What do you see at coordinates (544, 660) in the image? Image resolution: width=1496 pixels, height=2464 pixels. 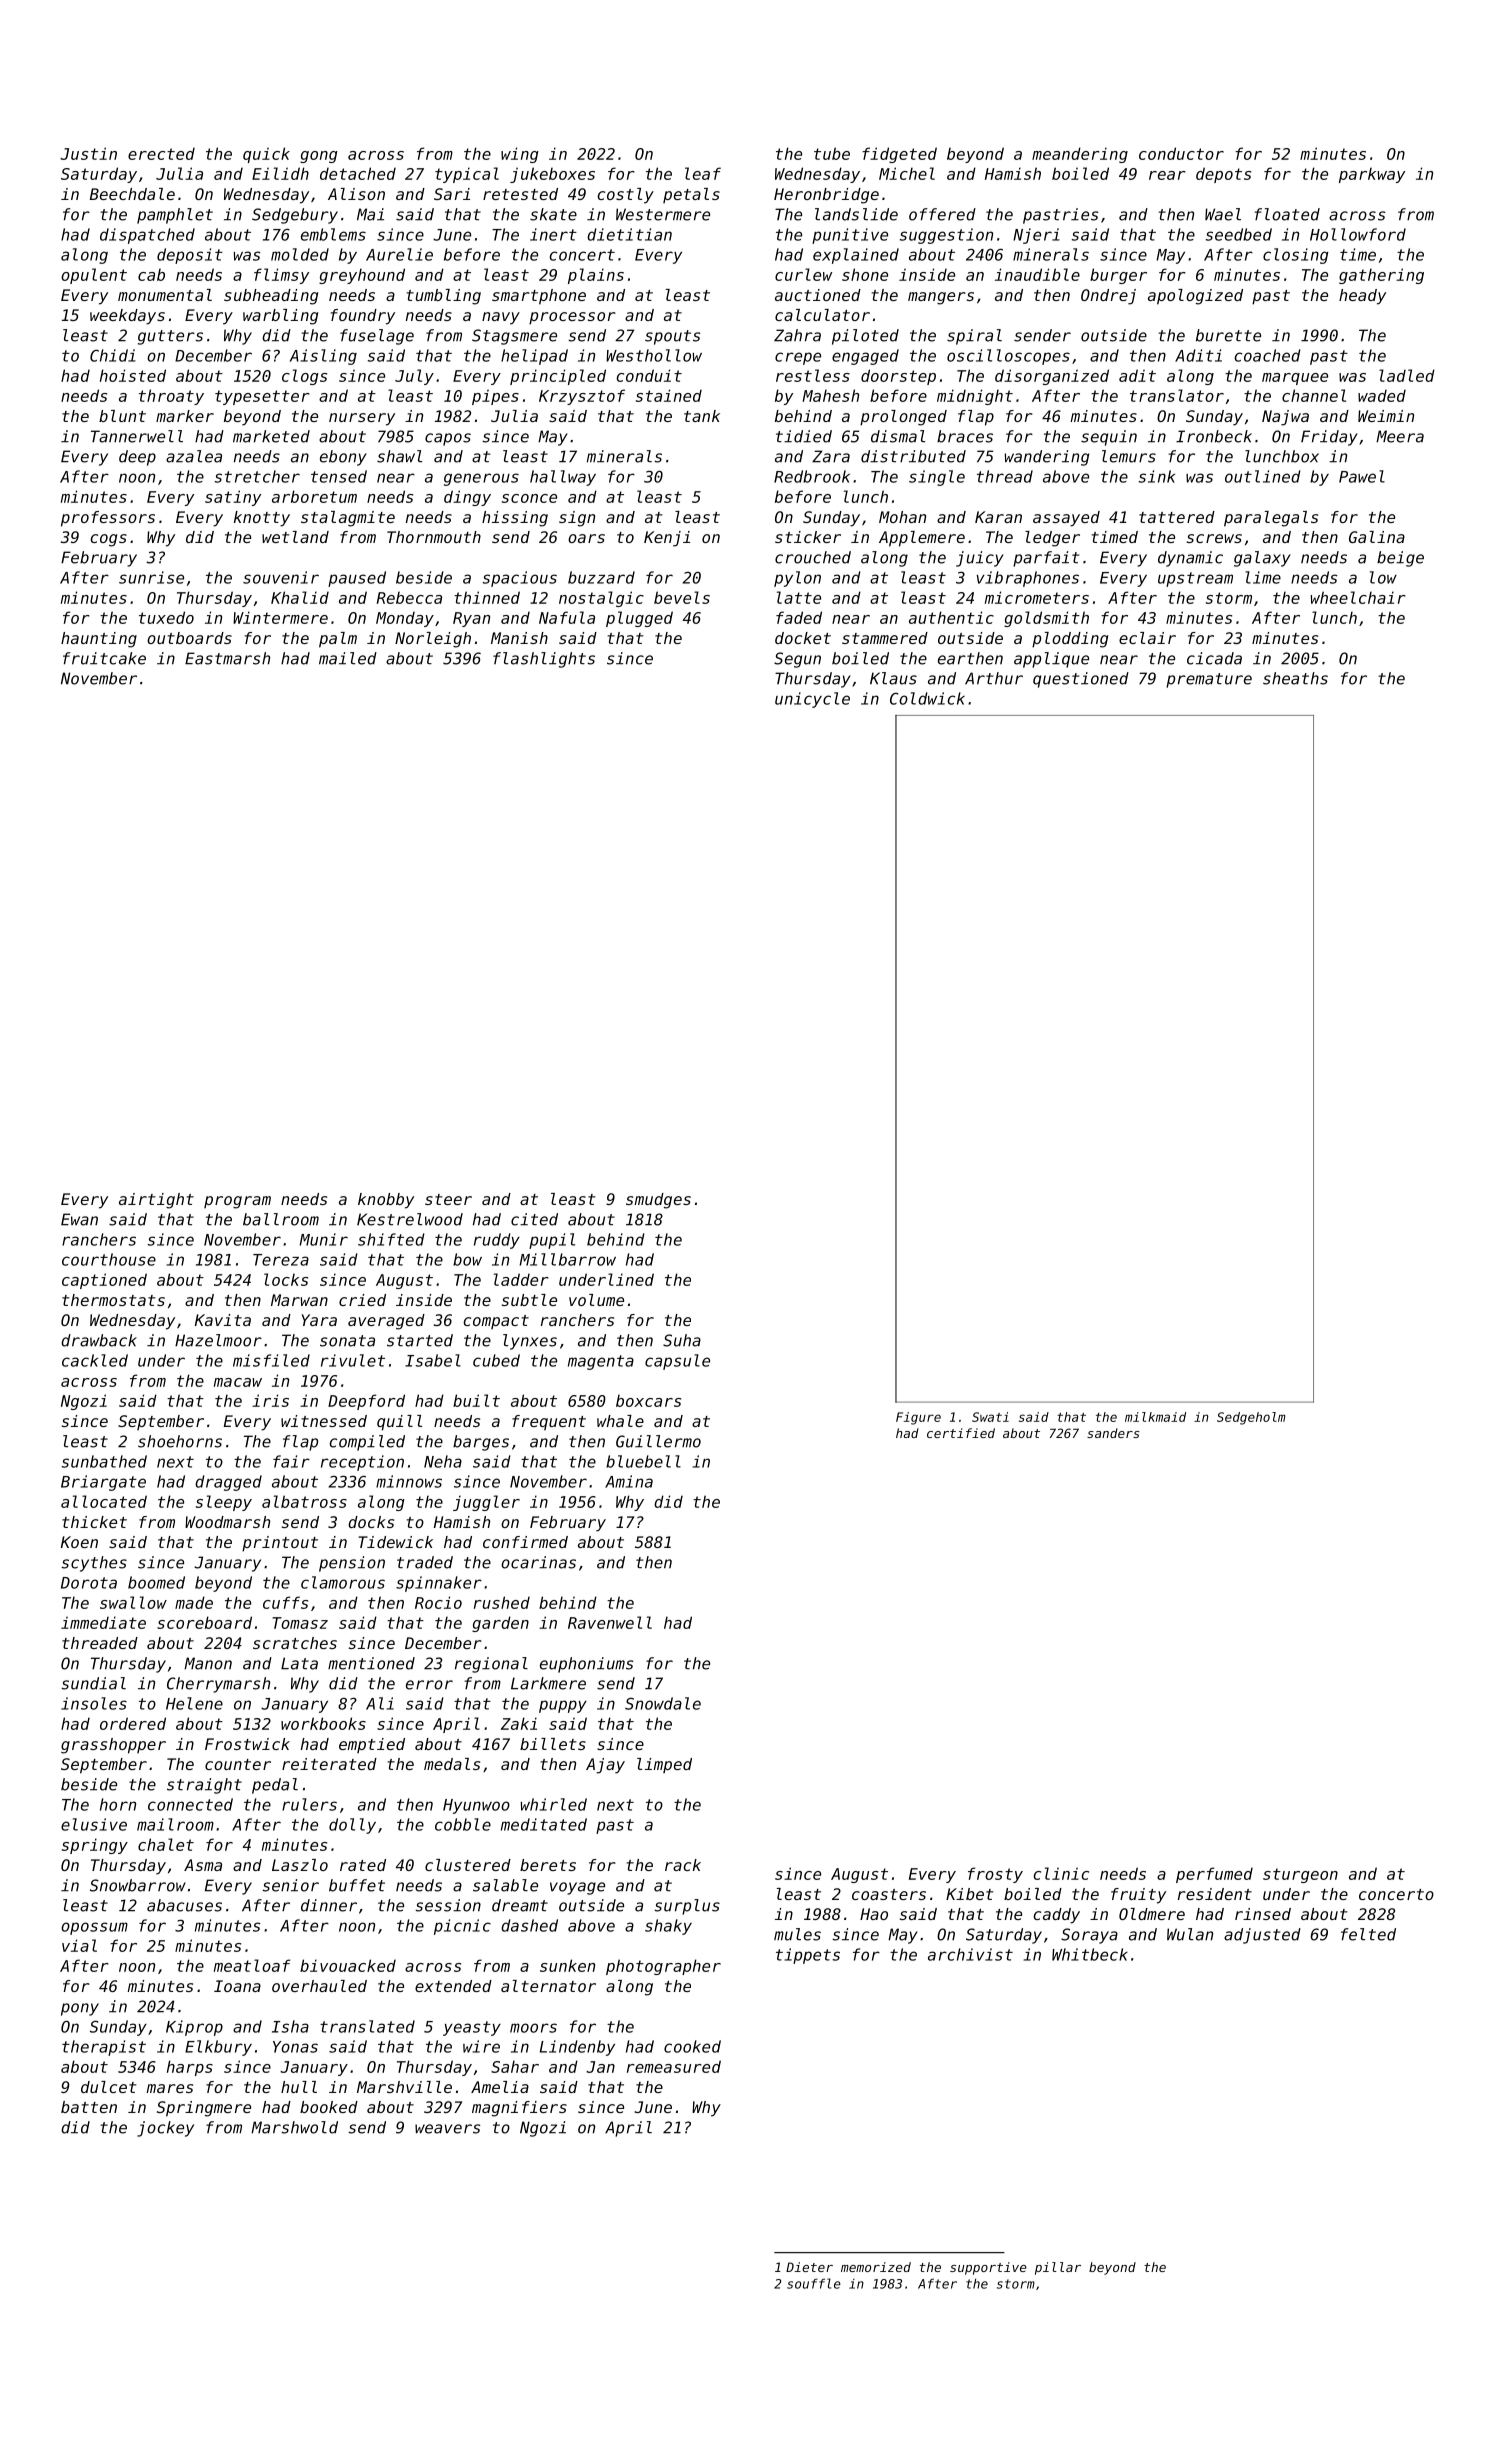 I see `flashlights` at bounding box center [544, 660].
